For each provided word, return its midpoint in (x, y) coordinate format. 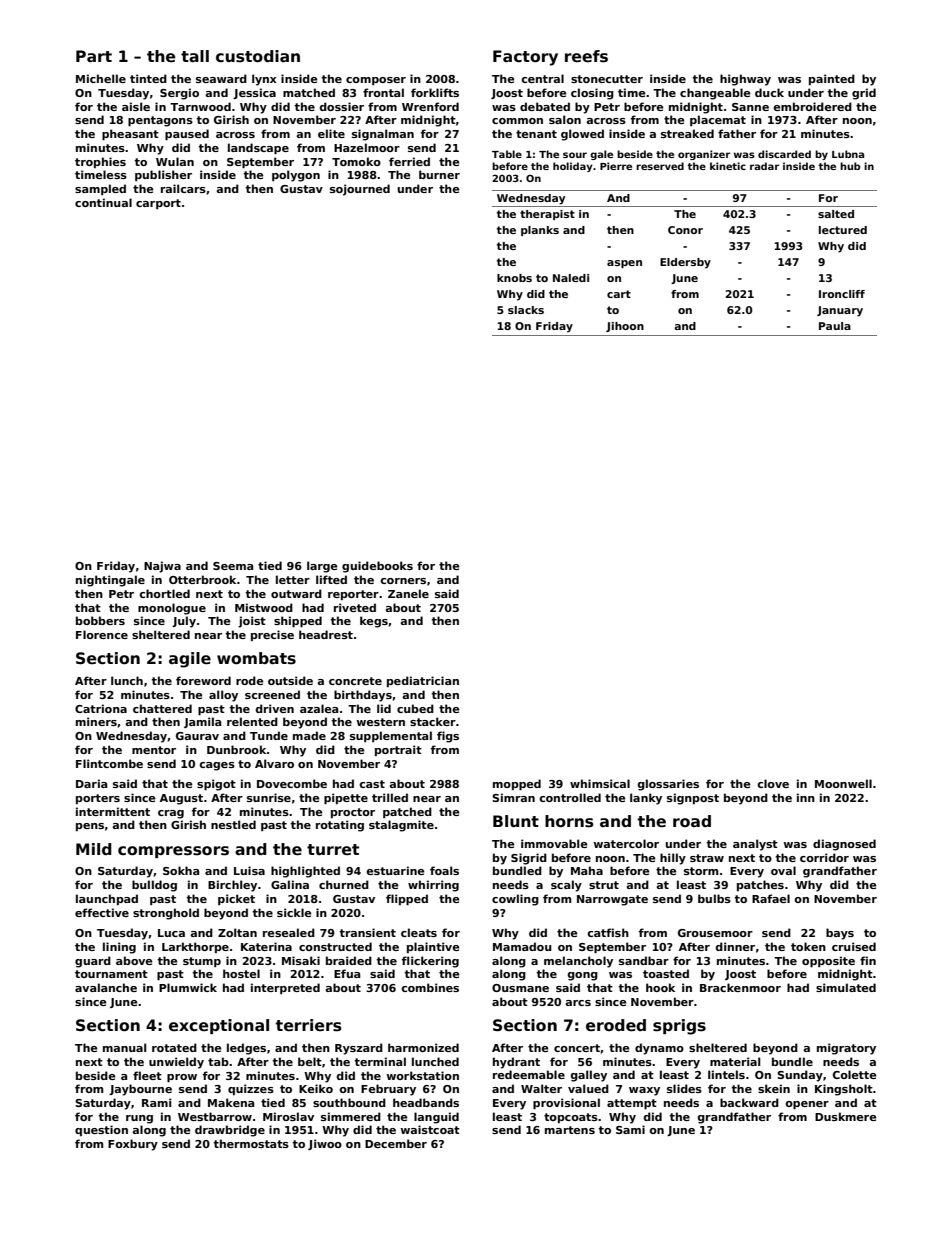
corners (403, 581)
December (396, 1143)
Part (94, 56)
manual (124, 1047)
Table (507, 154)
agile (190, 660)
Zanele (408, 593)
